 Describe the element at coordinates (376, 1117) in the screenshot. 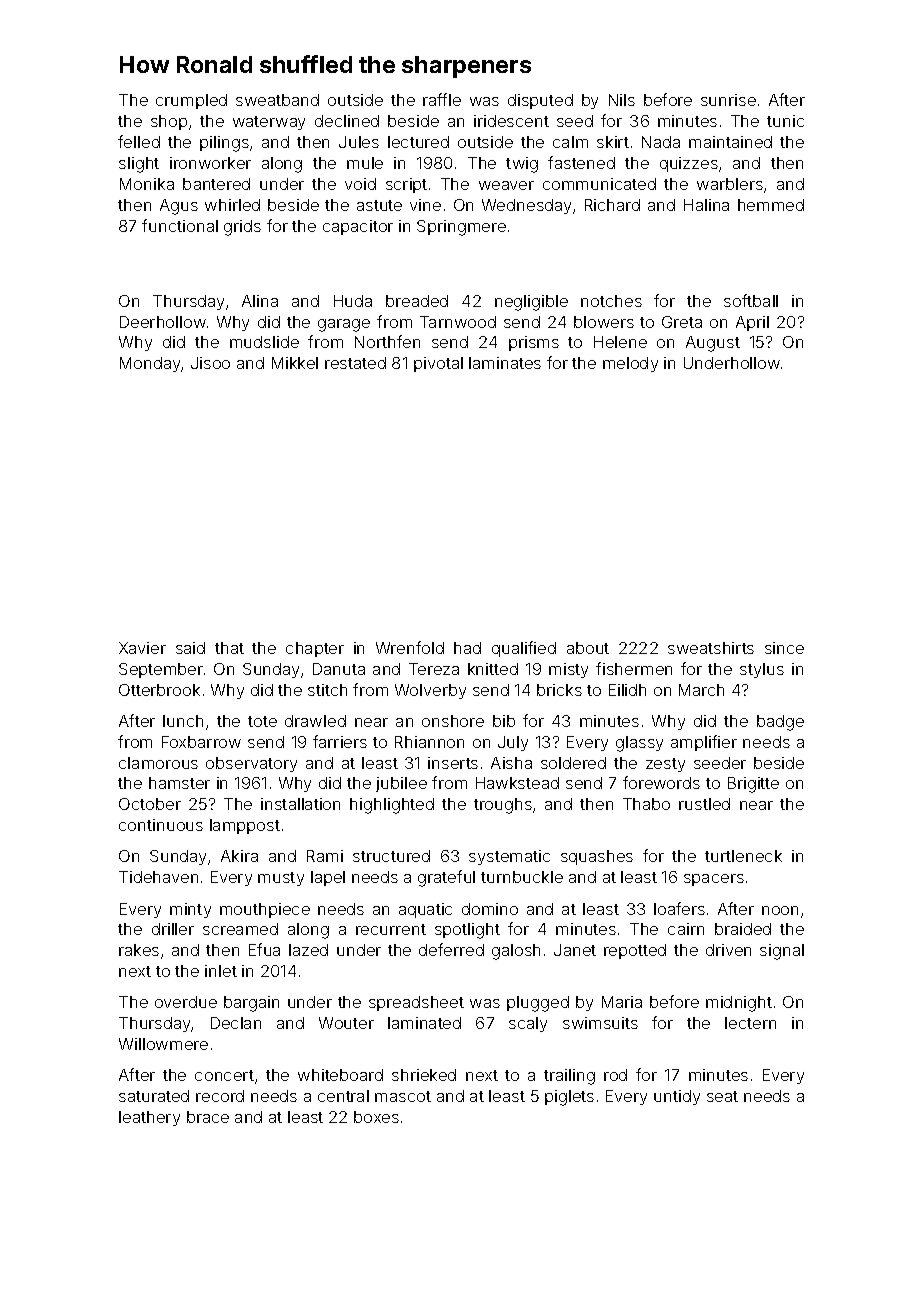

I see `boxes` at that location.
